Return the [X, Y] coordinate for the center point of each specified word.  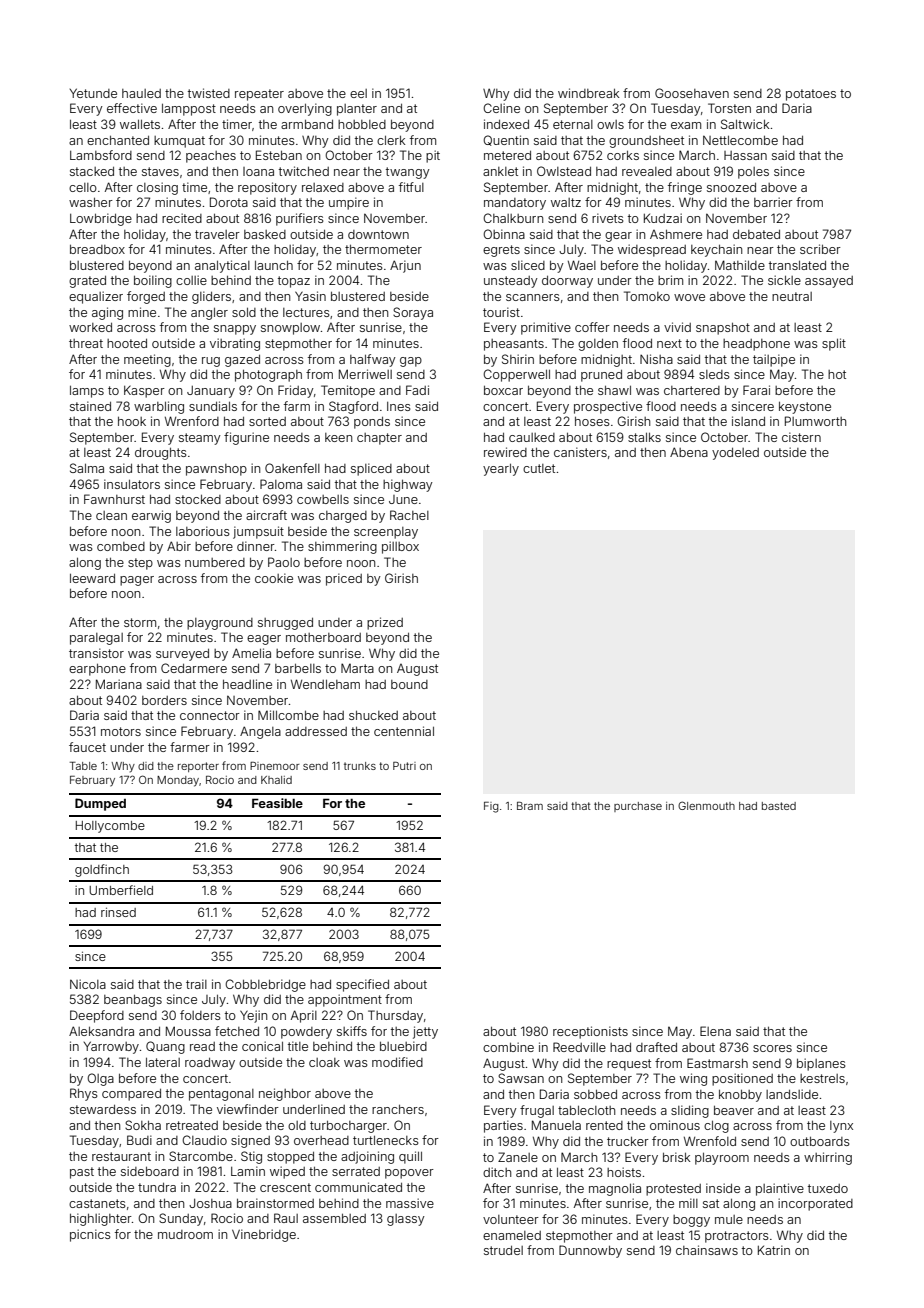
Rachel [409, 515]
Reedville [579, 1047]
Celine [501, 108]
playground [220, 624]
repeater [259, 95]
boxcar [503, 390]
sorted [267, 421]
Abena [689, 452]
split [834, 344]
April [304, 1016]
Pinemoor [275, 766]
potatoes [811, 95]
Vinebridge [264, 1235]
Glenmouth [706, 805]
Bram [530, 806]
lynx [841, 1127]
